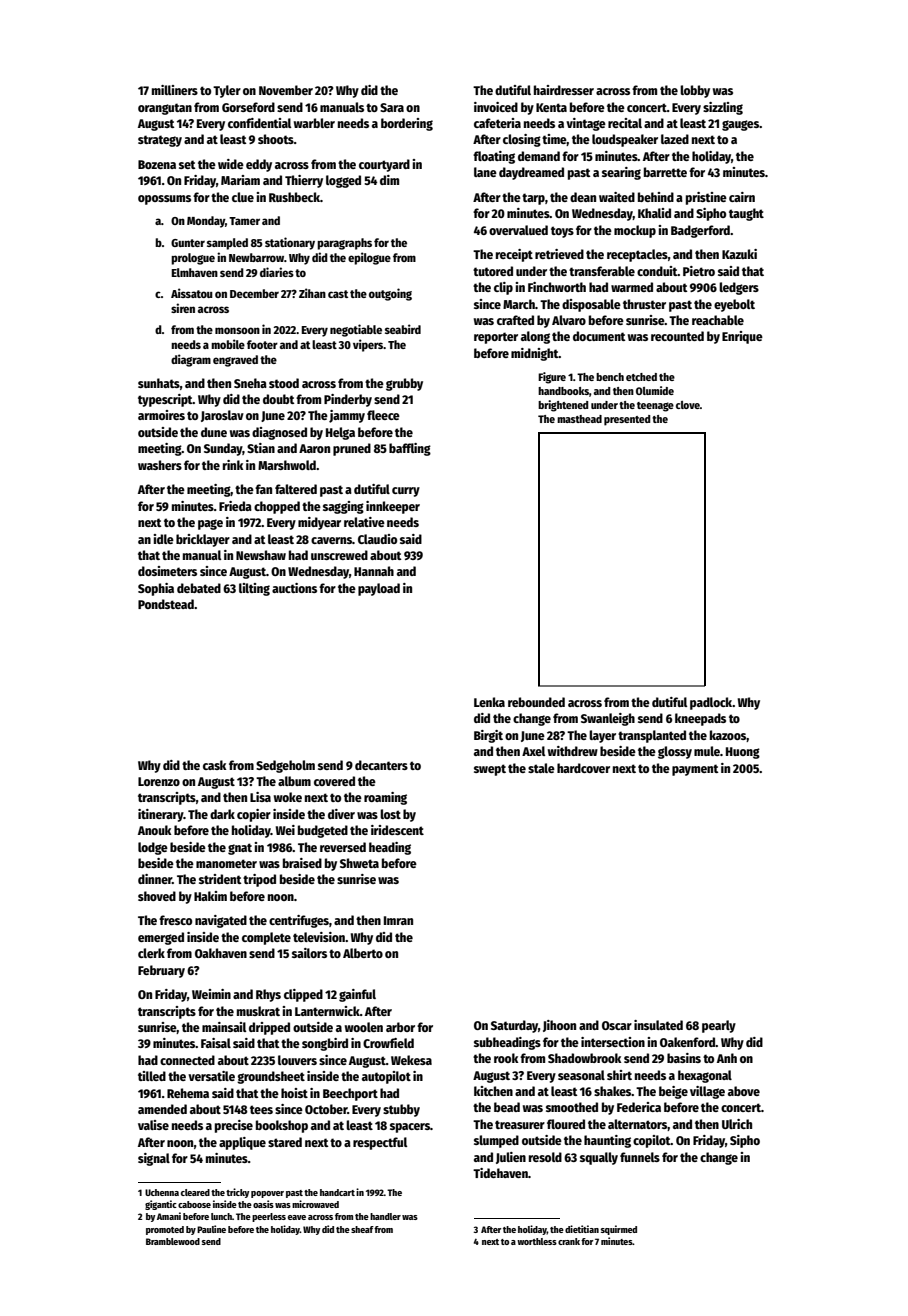 This screenshot has width=908, height=1316. I want to click on stared, so click(285, 1142).
